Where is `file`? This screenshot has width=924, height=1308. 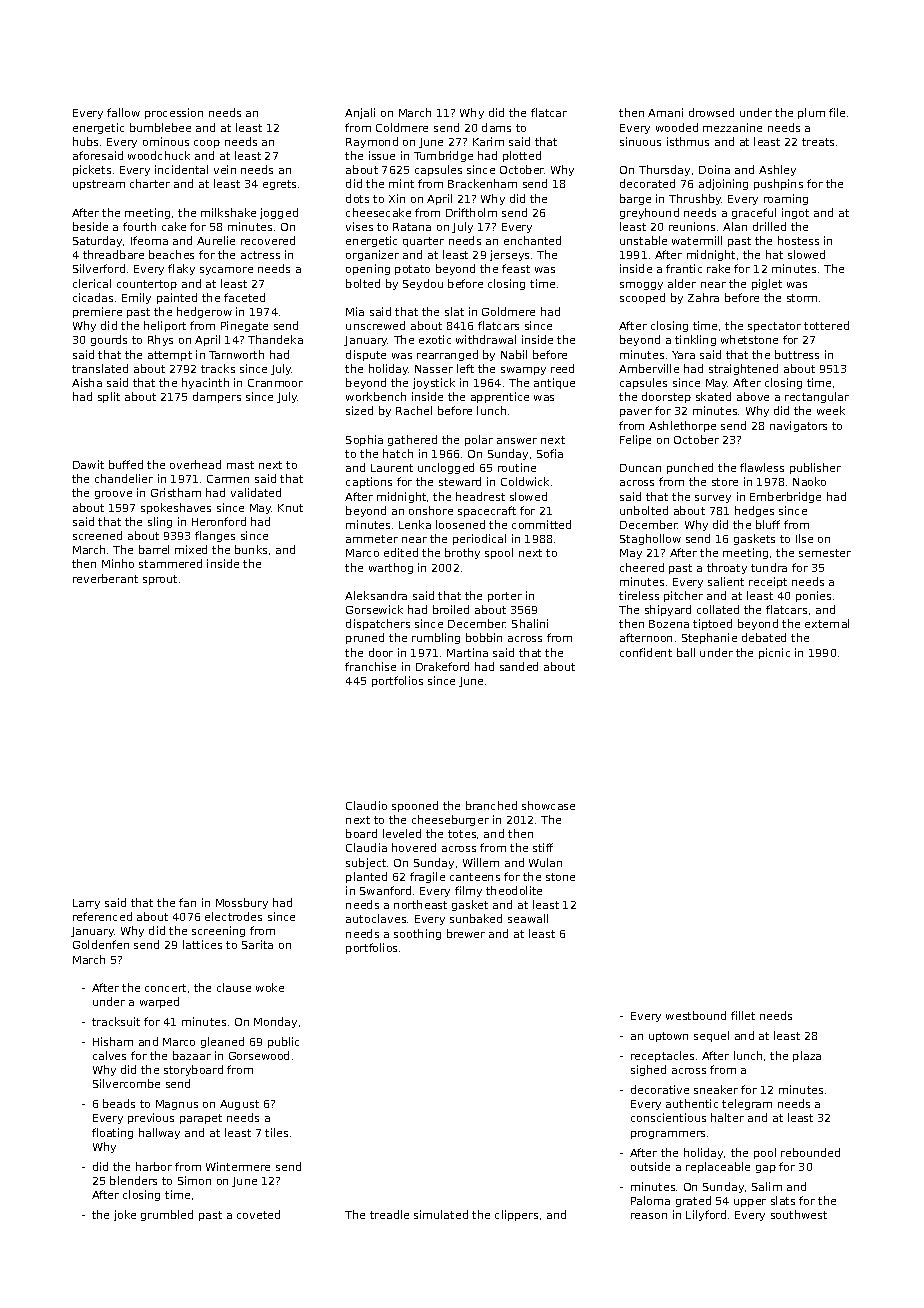 file is located at coordinates (837, 112).
